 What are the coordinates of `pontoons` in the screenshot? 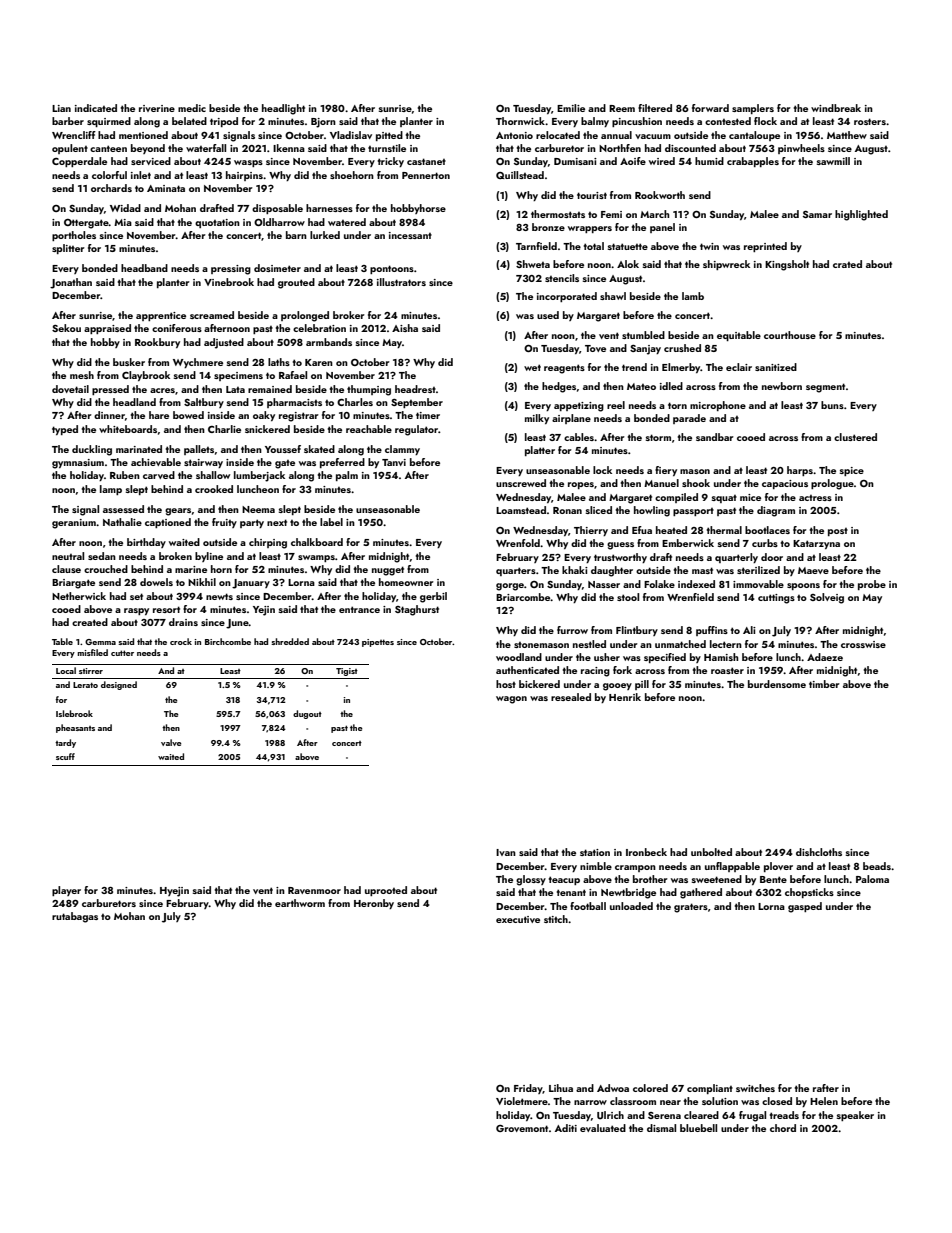 It's located at (392, 269).
